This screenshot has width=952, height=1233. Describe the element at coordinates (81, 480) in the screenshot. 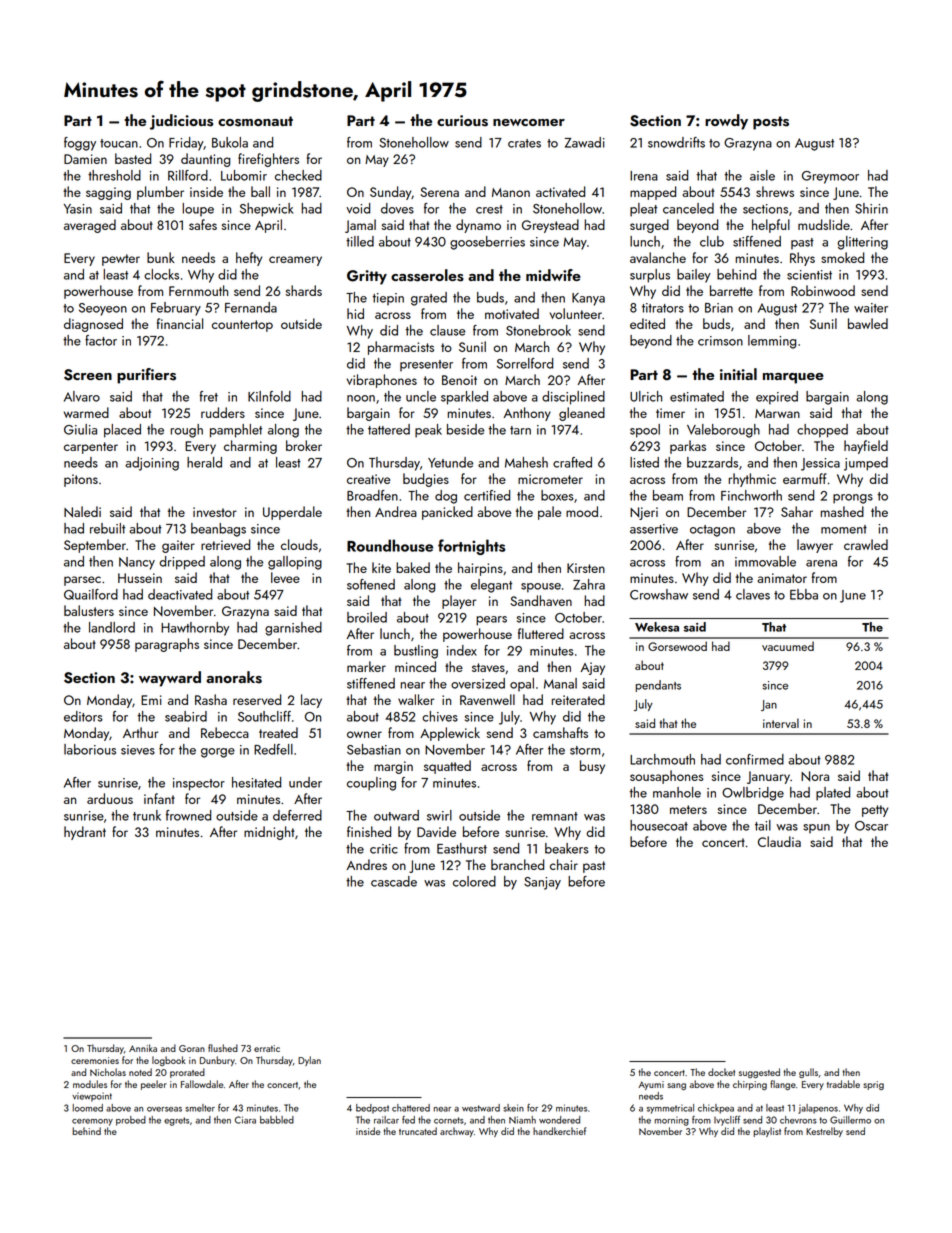

I see `pitons` at that location.
